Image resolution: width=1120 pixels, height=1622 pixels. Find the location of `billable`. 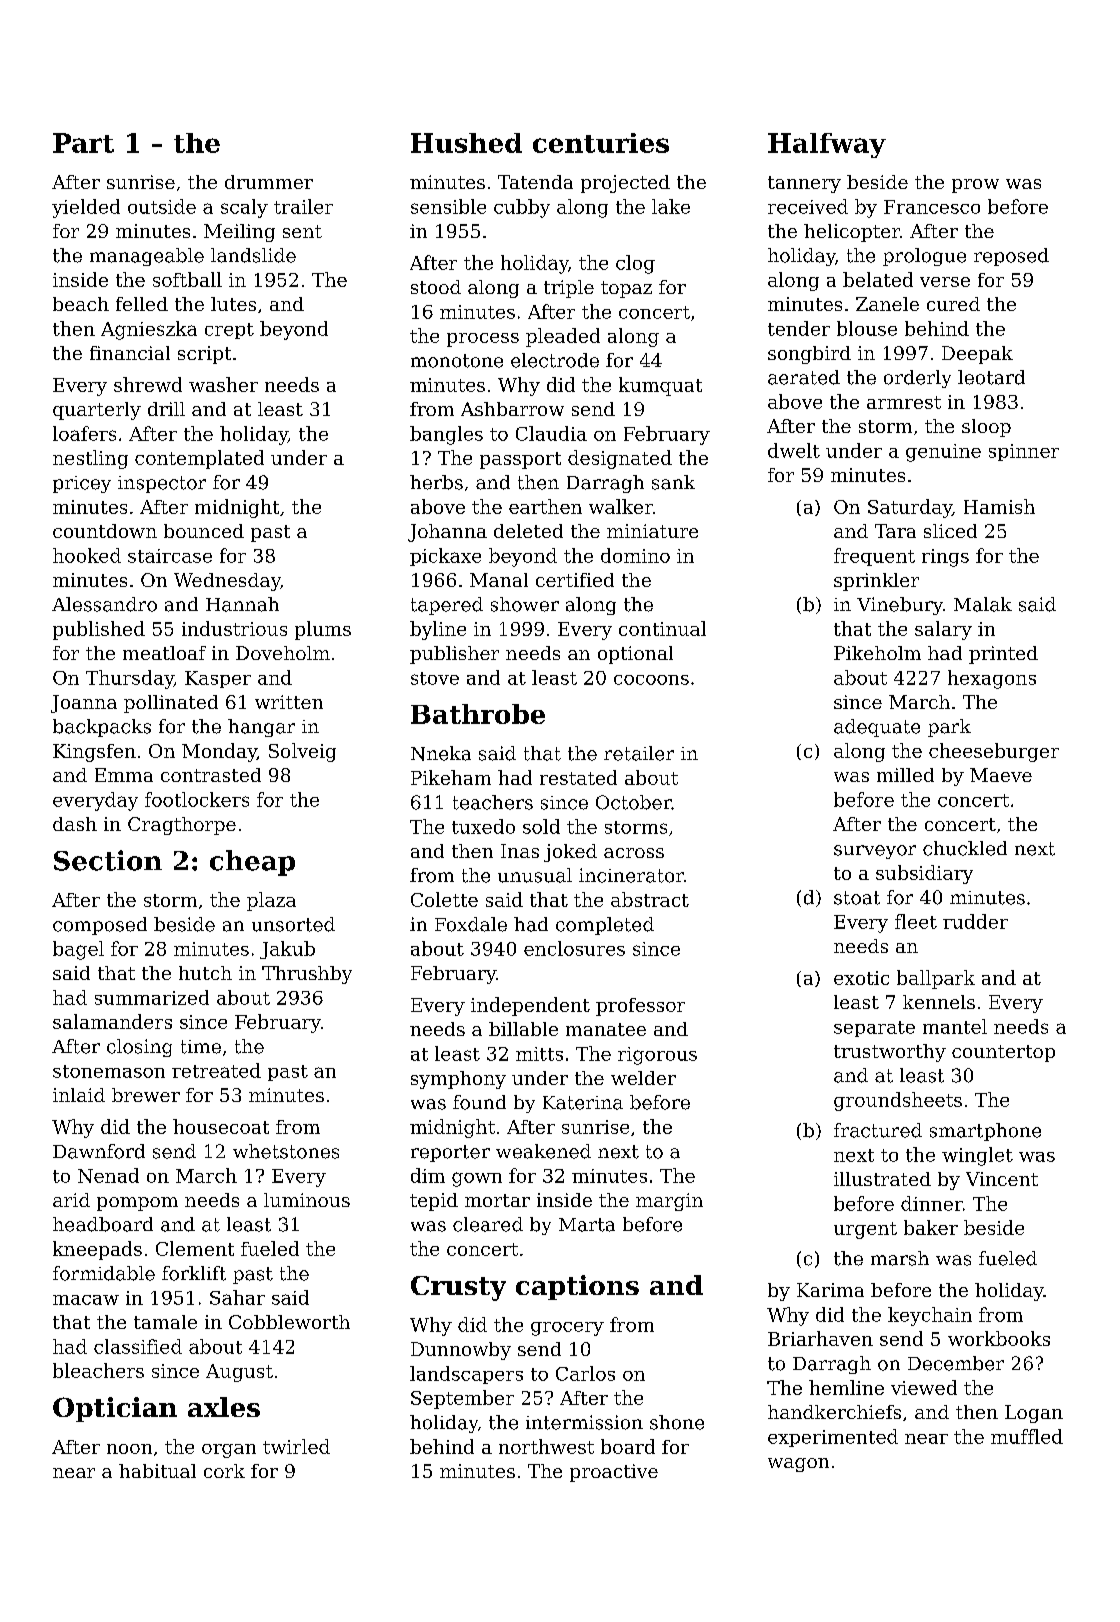

billable is located at coordinates (523, 1029).
